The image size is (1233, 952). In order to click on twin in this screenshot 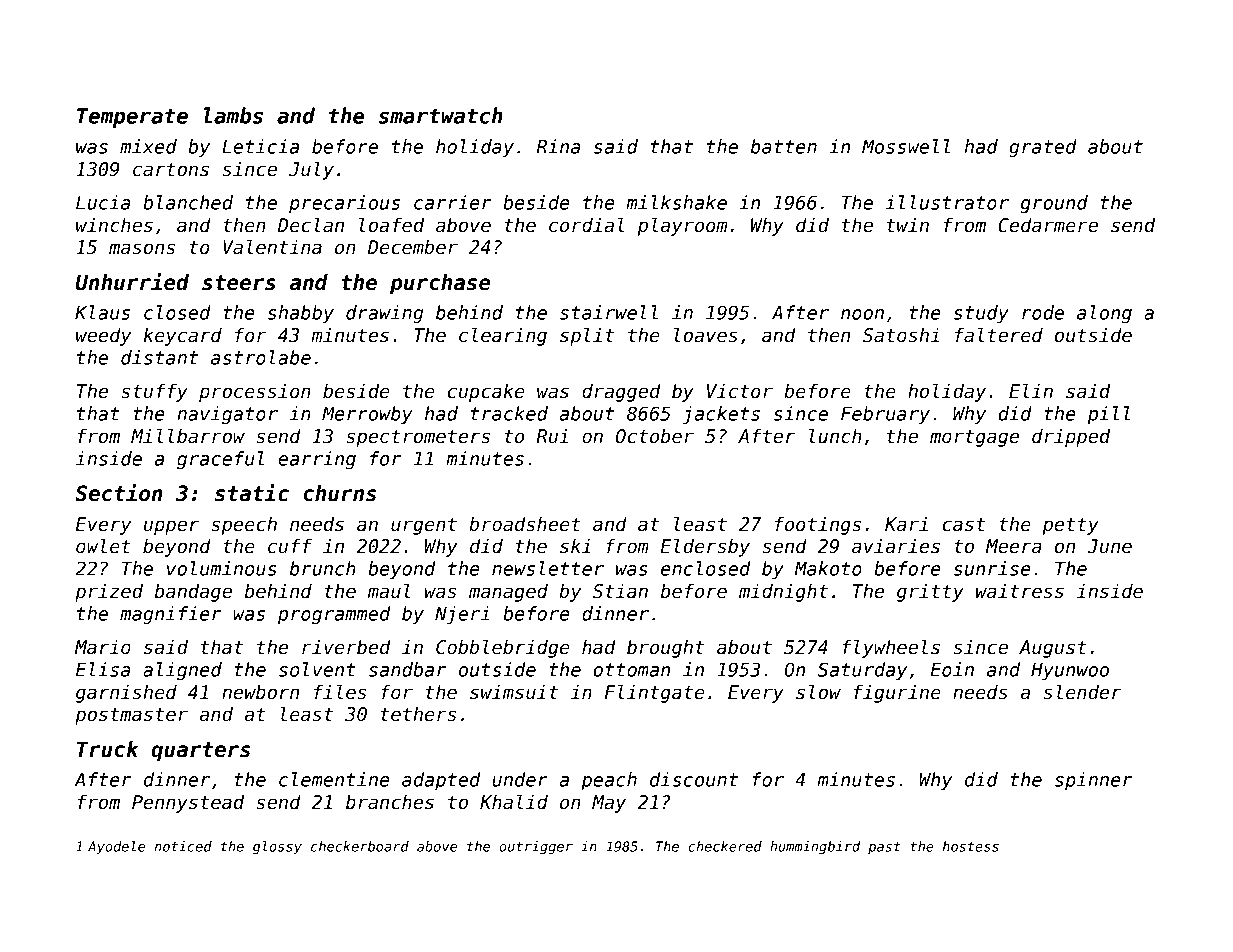, I will do `click(908, 224)`.
